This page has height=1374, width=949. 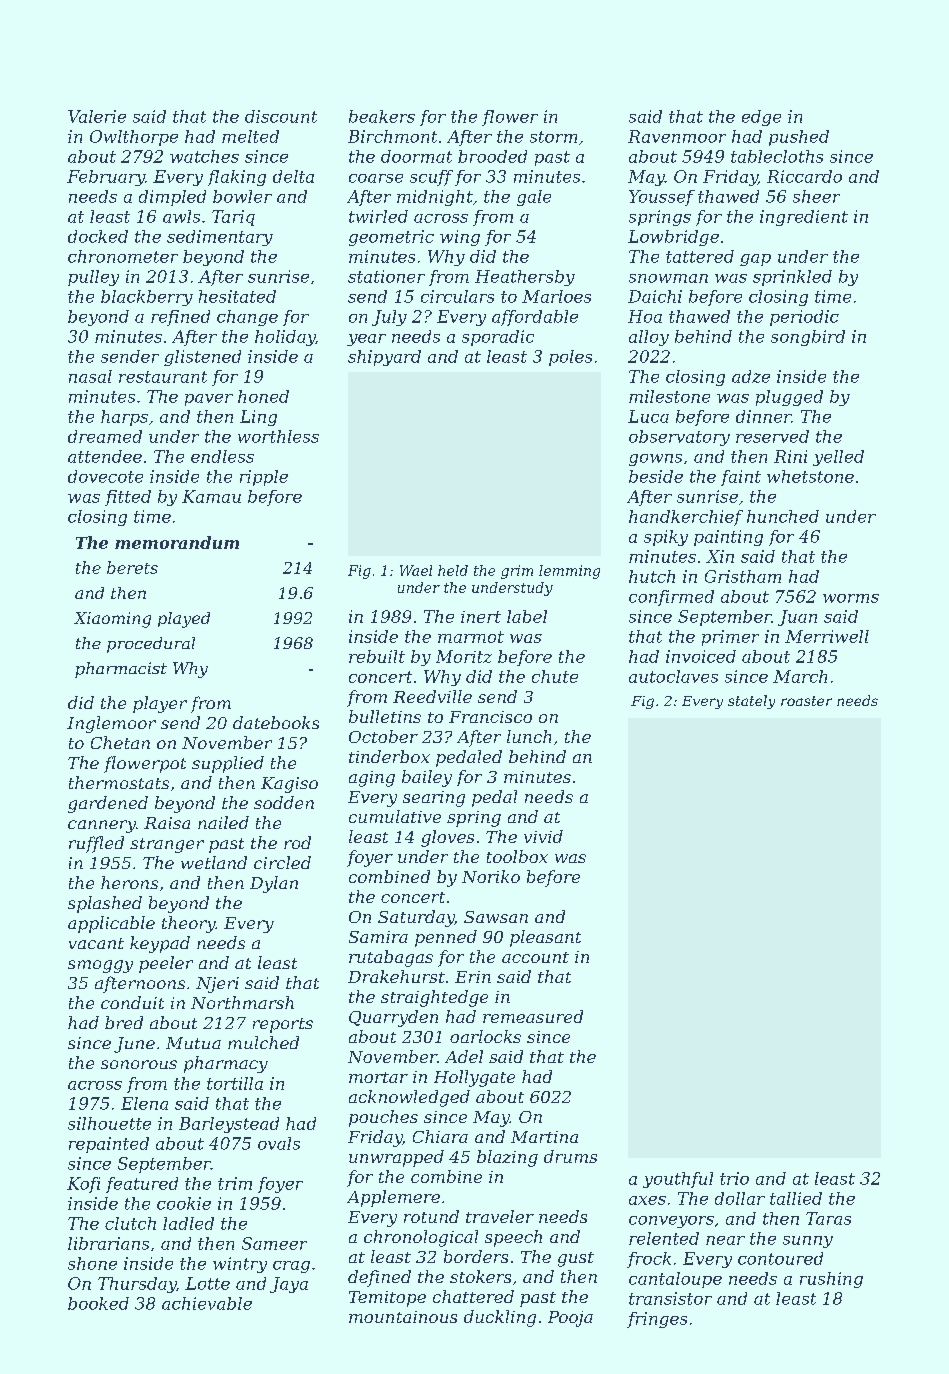 What do you see at coordinates (806, 701) in the page?
I see `roaster` at bounding box center [806, 701].
